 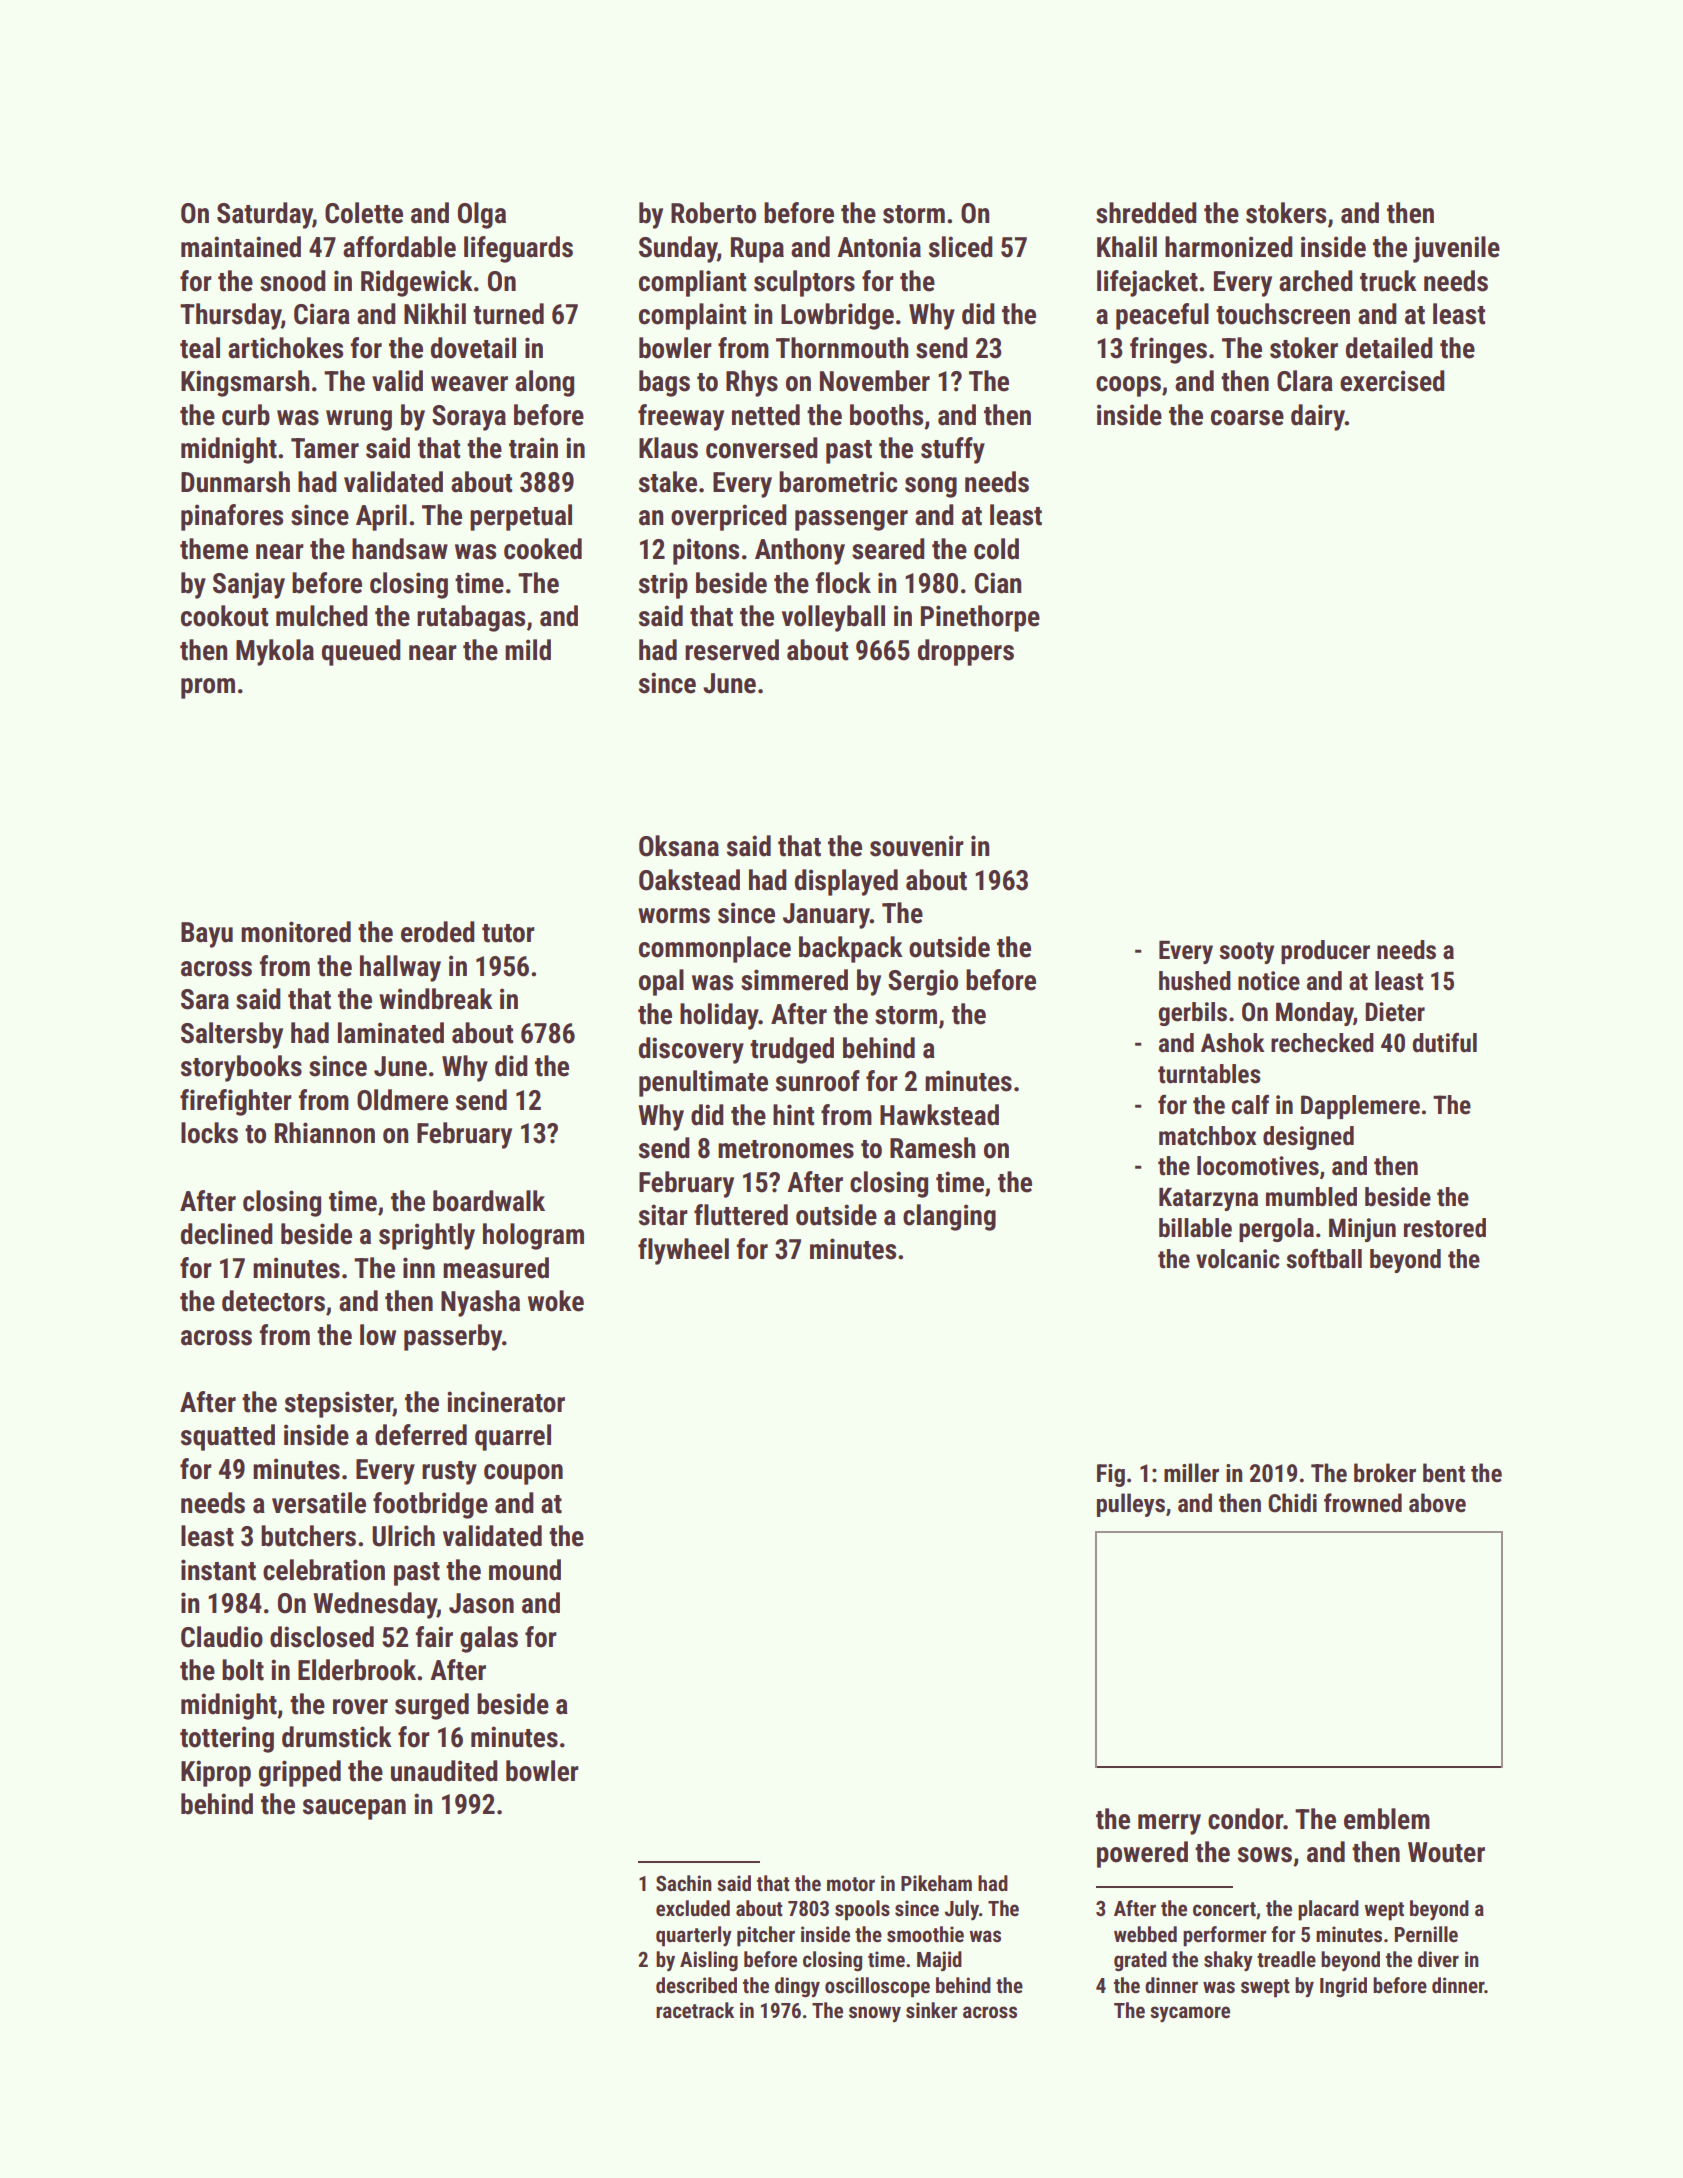 I want to click on curb, so click(x=246, y=415).
